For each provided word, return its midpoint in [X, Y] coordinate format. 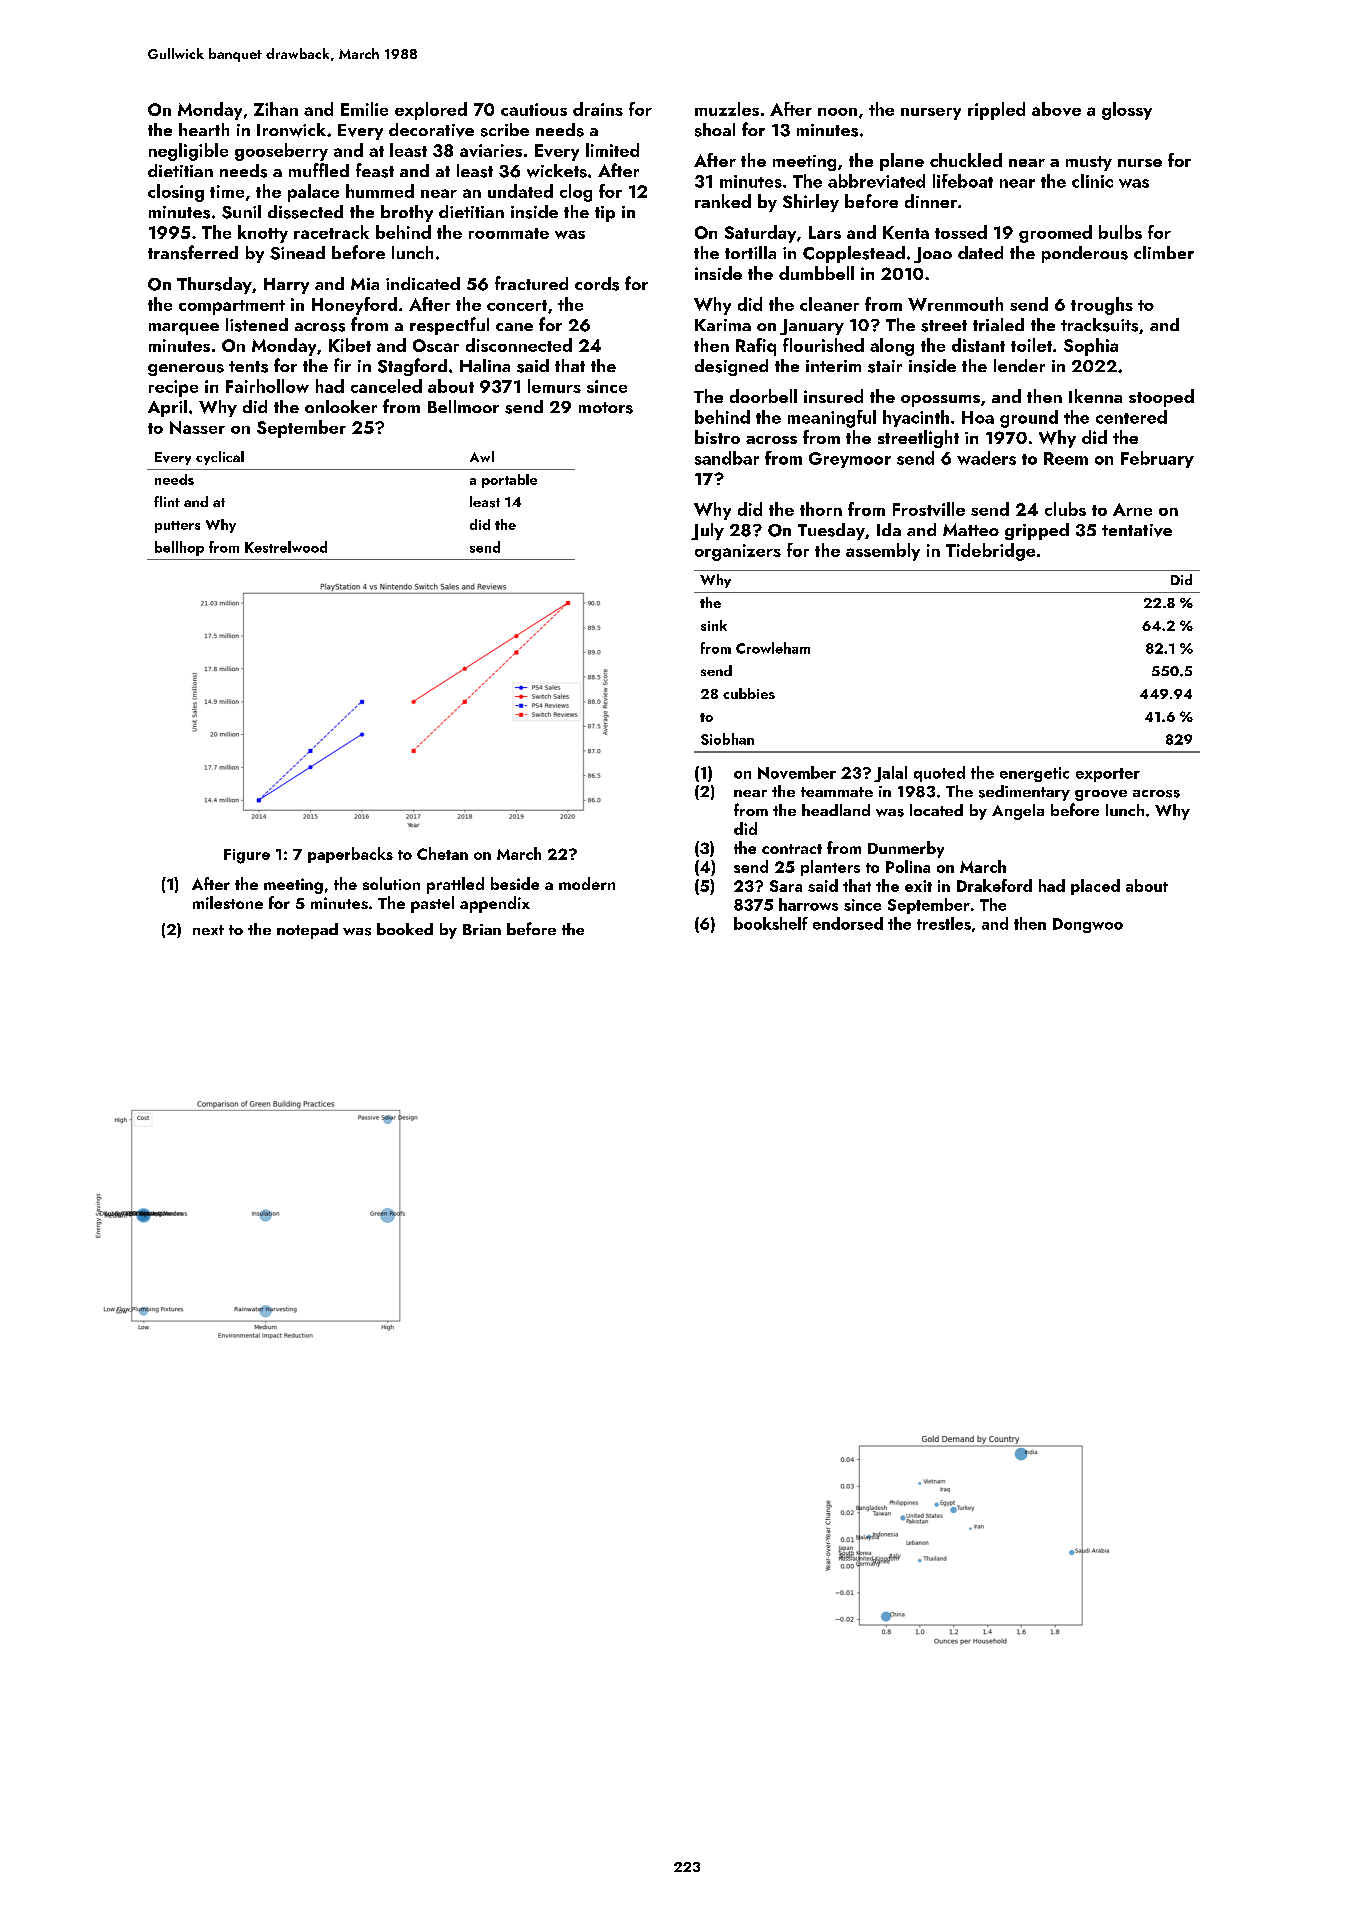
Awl [482, 456]
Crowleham [773, 648]
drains [598, 109]
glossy [1127, 111]
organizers [738, 552]
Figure [247, 856]
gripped [1037, 531]
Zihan [276, 109]
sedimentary [1024, 793]
